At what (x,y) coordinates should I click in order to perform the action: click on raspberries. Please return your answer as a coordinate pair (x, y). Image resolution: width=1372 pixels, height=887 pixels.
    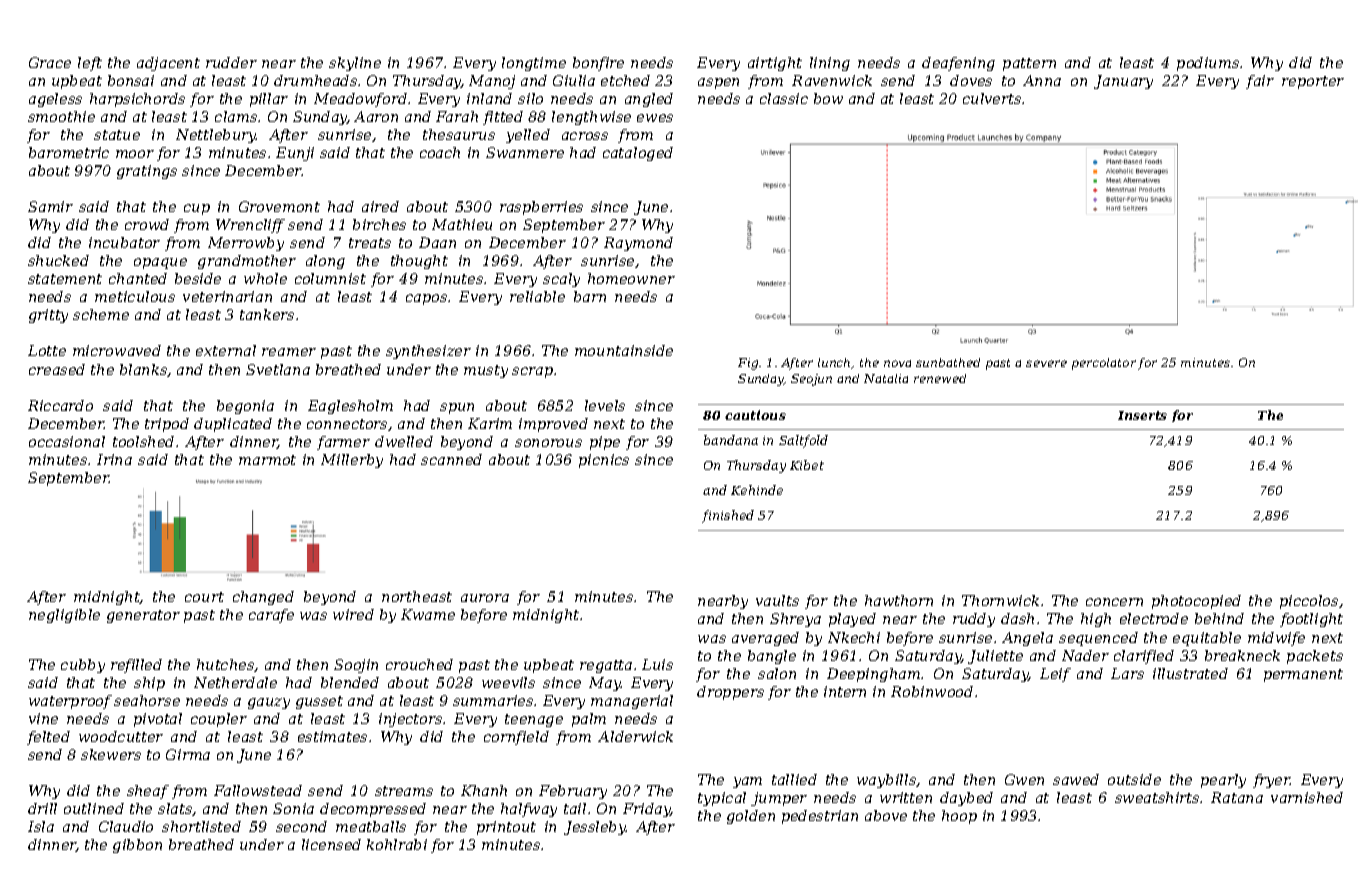
    Looking at the image, I should click on (541, 208).
